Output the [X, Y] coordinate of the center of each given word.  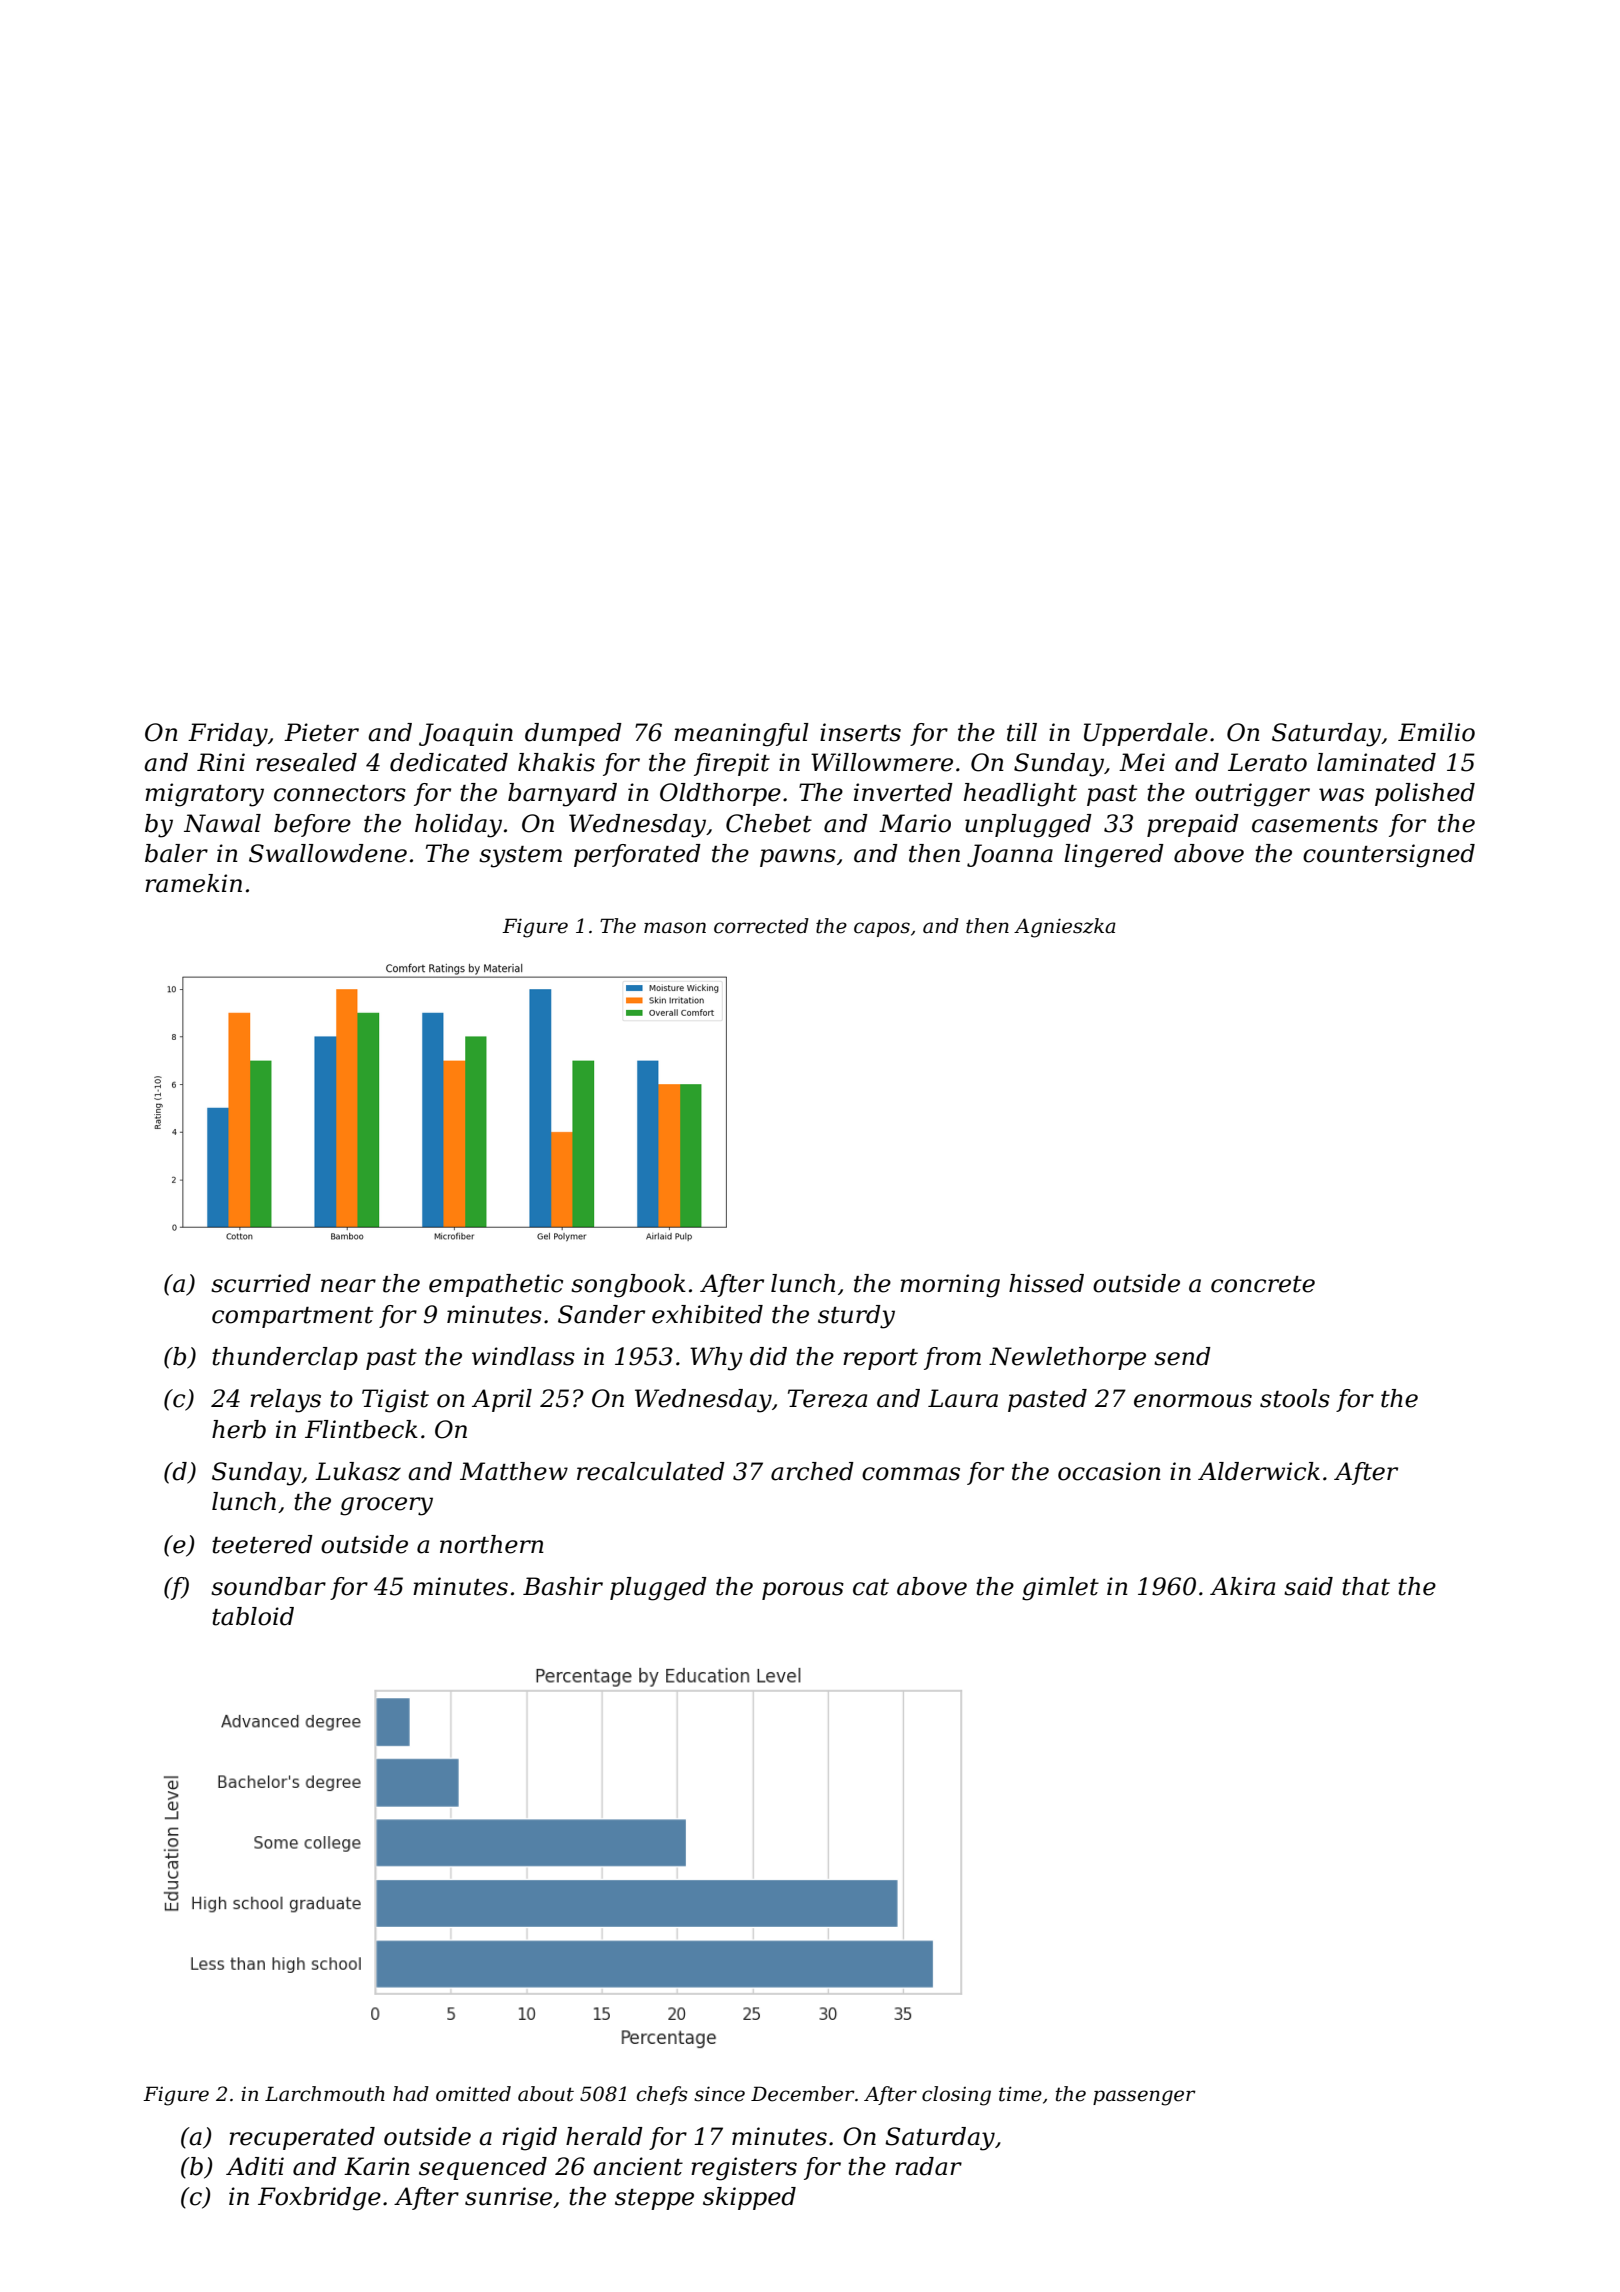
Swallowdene [328, 853]
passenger [1144, 2098]
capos [882, 929]
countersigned [1389, 856]
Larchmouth [325, 2094]
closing [956, 2096]
